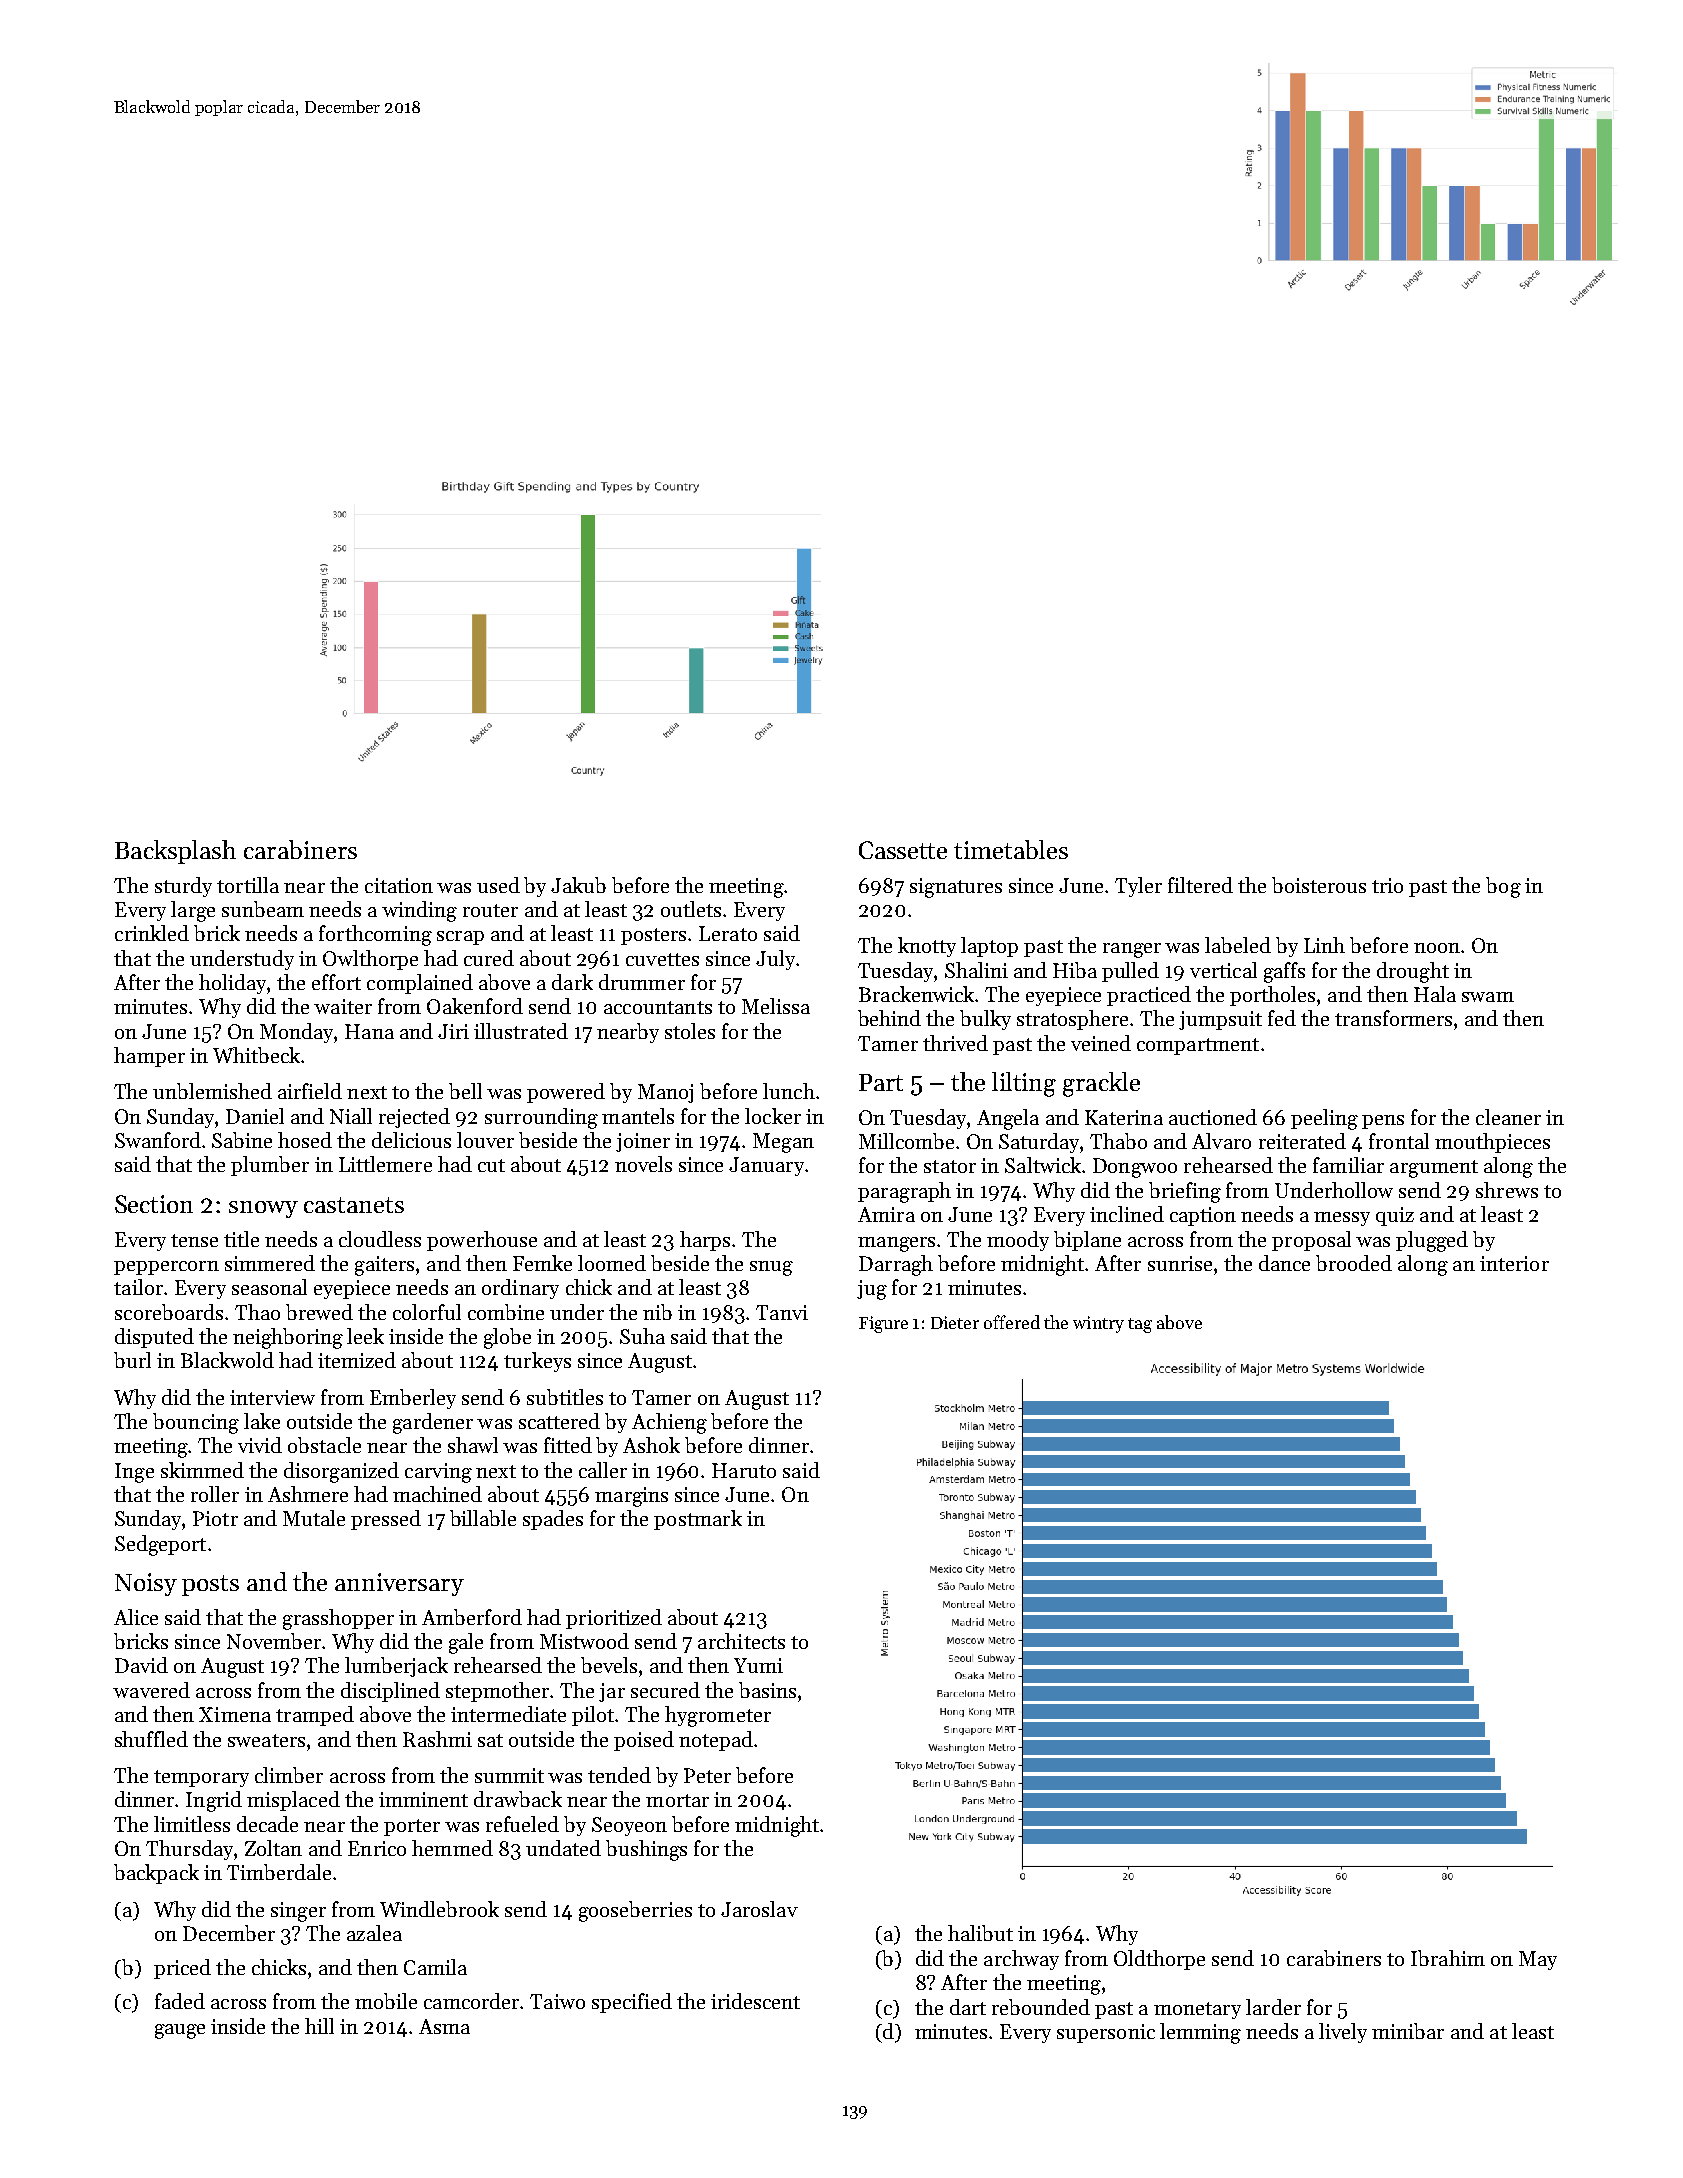 Image resolution: width=1683 pixels, height=2178 pixels. What do you see at coordinates (1319, 885) in the document?
I see `boisterous` at bounding box center [1319, 885].
